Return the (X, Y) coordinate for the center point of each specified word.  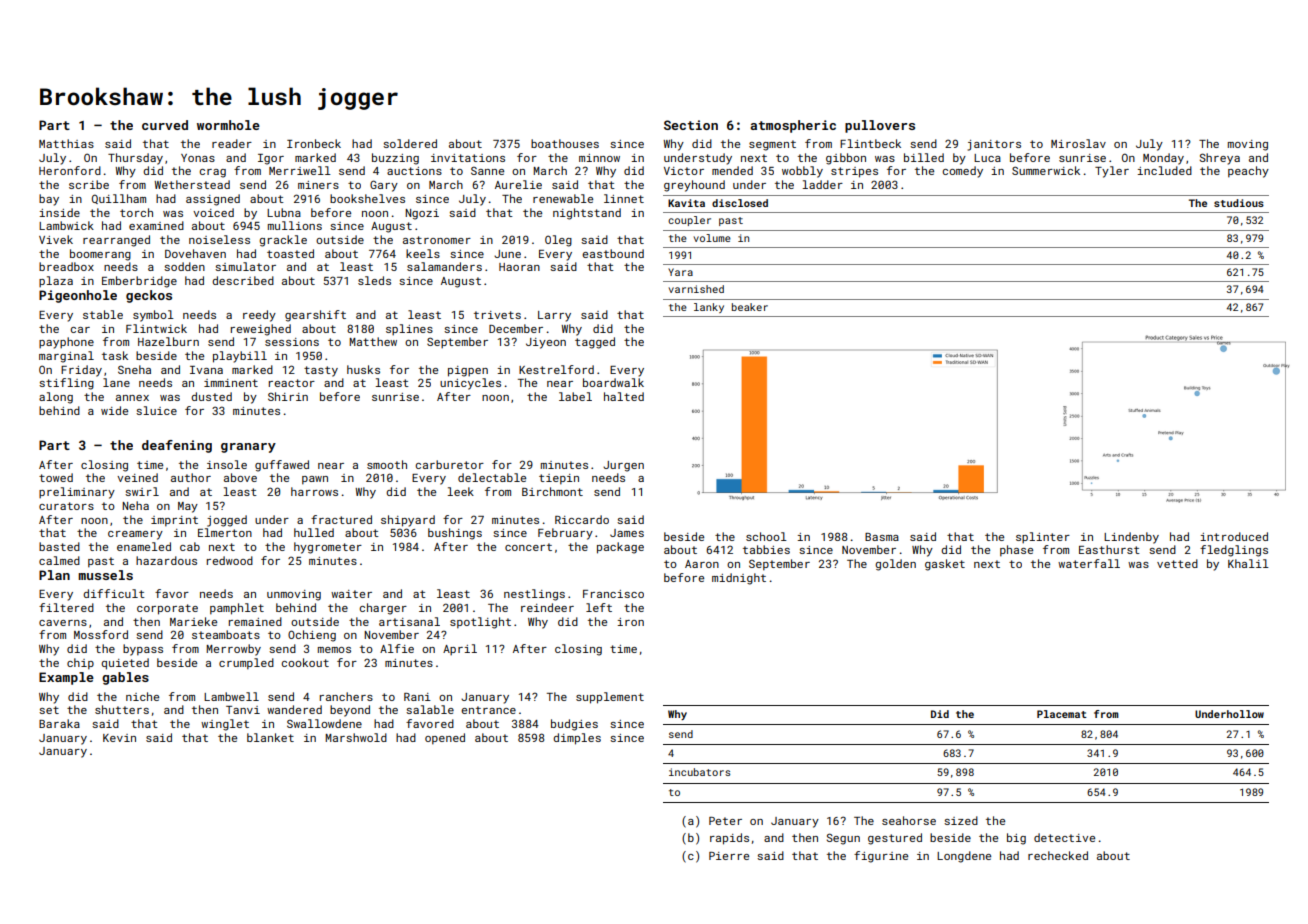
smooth (387, 464)
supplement (610, 698)
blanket (270, 737)
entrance (488, 710)
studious (1239, 203)
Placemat (1062, 714)
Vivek (56, 239)
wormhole (228, 125)
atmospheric (793, 126)
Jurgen (623, 466)
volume (712, 238)
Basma (882, 537)
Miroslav (1078, 143)
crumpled (246, 664)
